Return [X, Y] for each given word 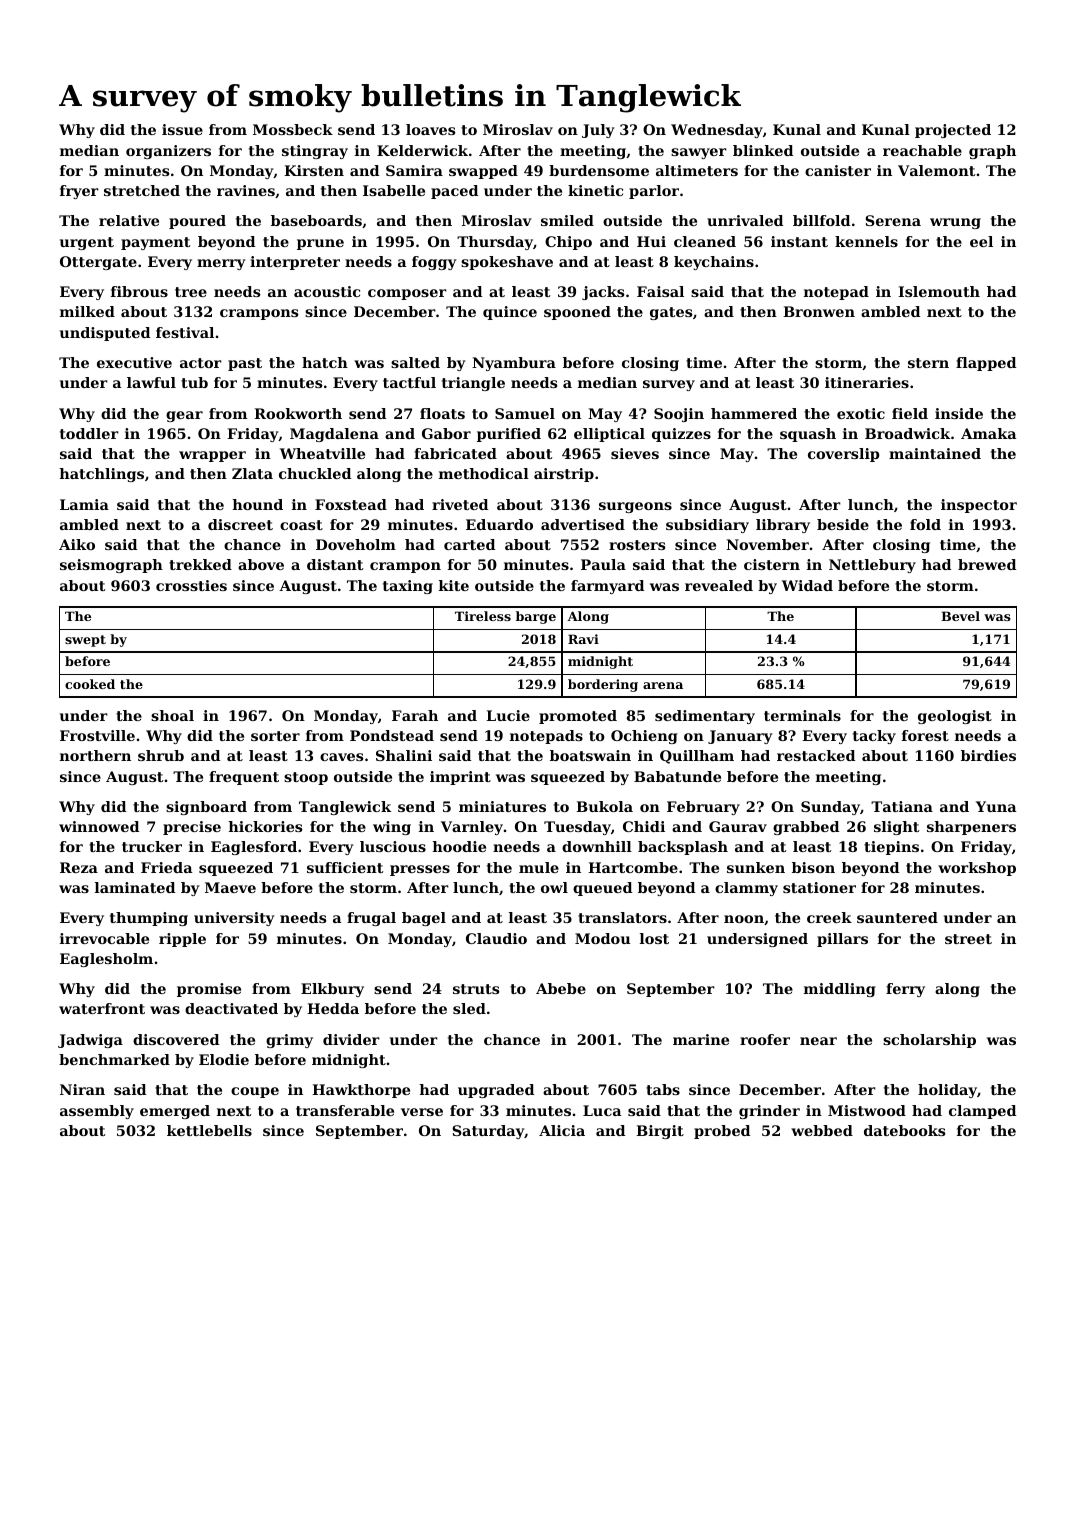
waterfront [102, 1008]
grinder [769, 1112]
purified [509, 435]
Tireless [483, 616]
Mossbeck [293, 129]
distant [335, 564]
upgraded [496, 1091]
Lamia [84, 504]
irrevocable [104, 938]
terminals [802, 715]
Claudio [496, 938]
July [598, 131]
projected [953, 131]
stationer [819, 887]
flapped [986, 364]
